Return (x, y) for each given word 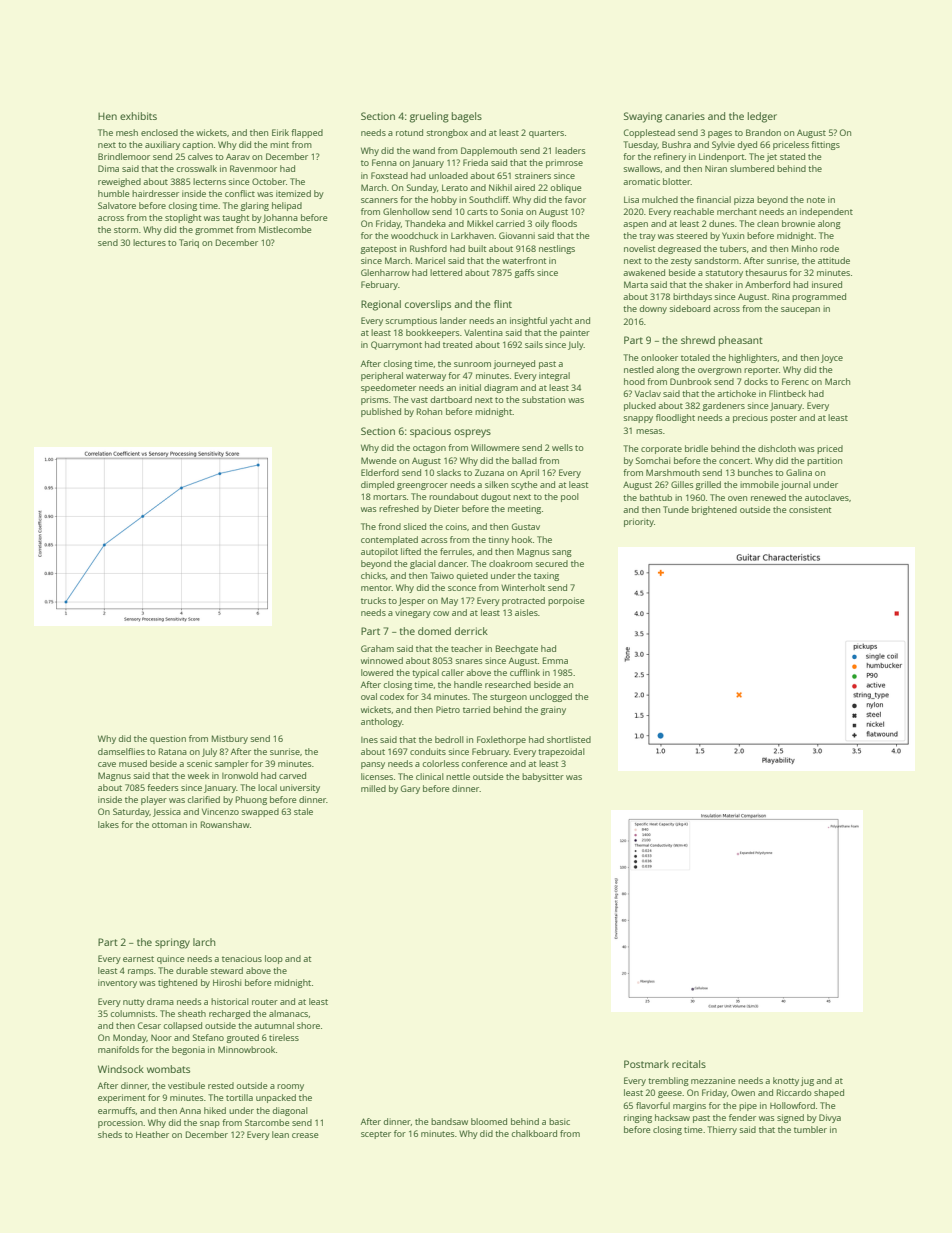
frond (389, 526)
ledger (762, 117)
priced (830, 449)
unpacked (276, 1098)
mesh (127, 132)
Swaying (643, 117)
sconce (462, 588)
